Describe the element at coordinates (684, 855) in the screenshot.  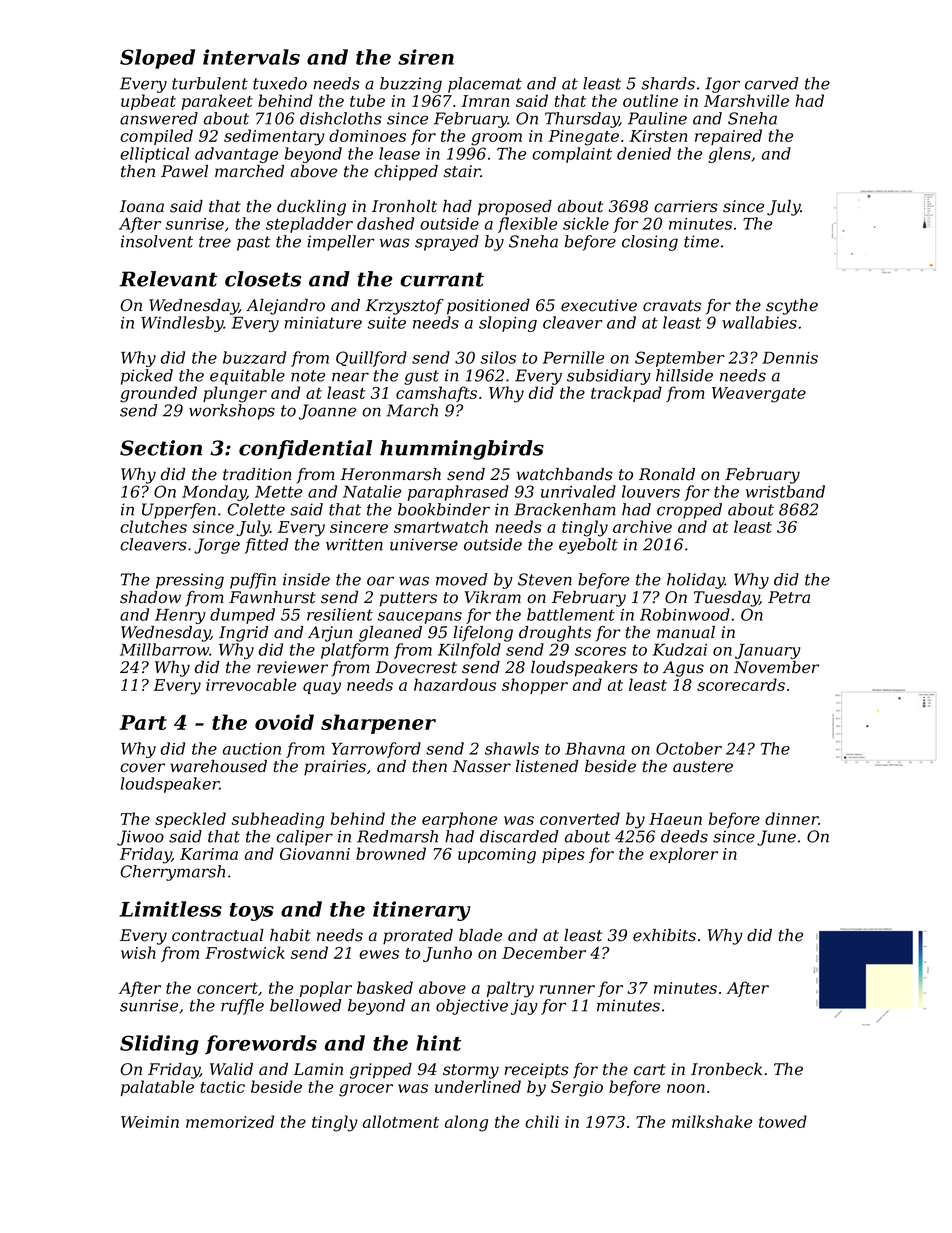
I see `explorer` at that location.
